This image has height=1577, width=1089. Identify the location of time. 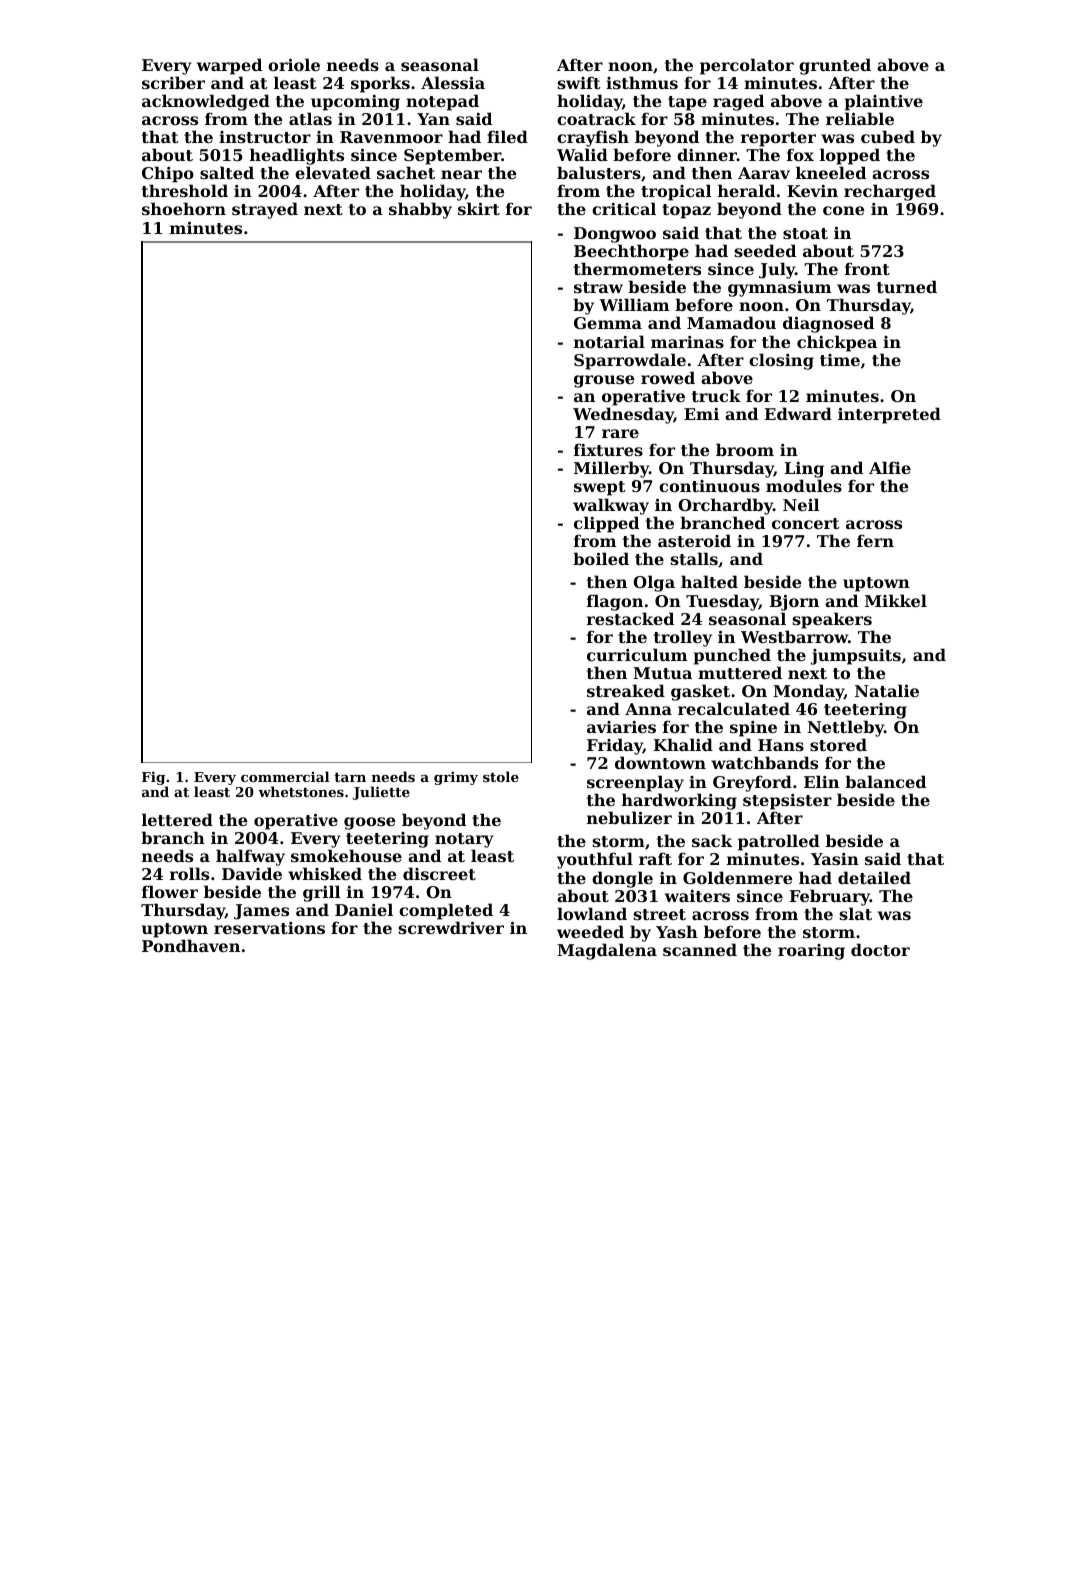
(840, 360).
